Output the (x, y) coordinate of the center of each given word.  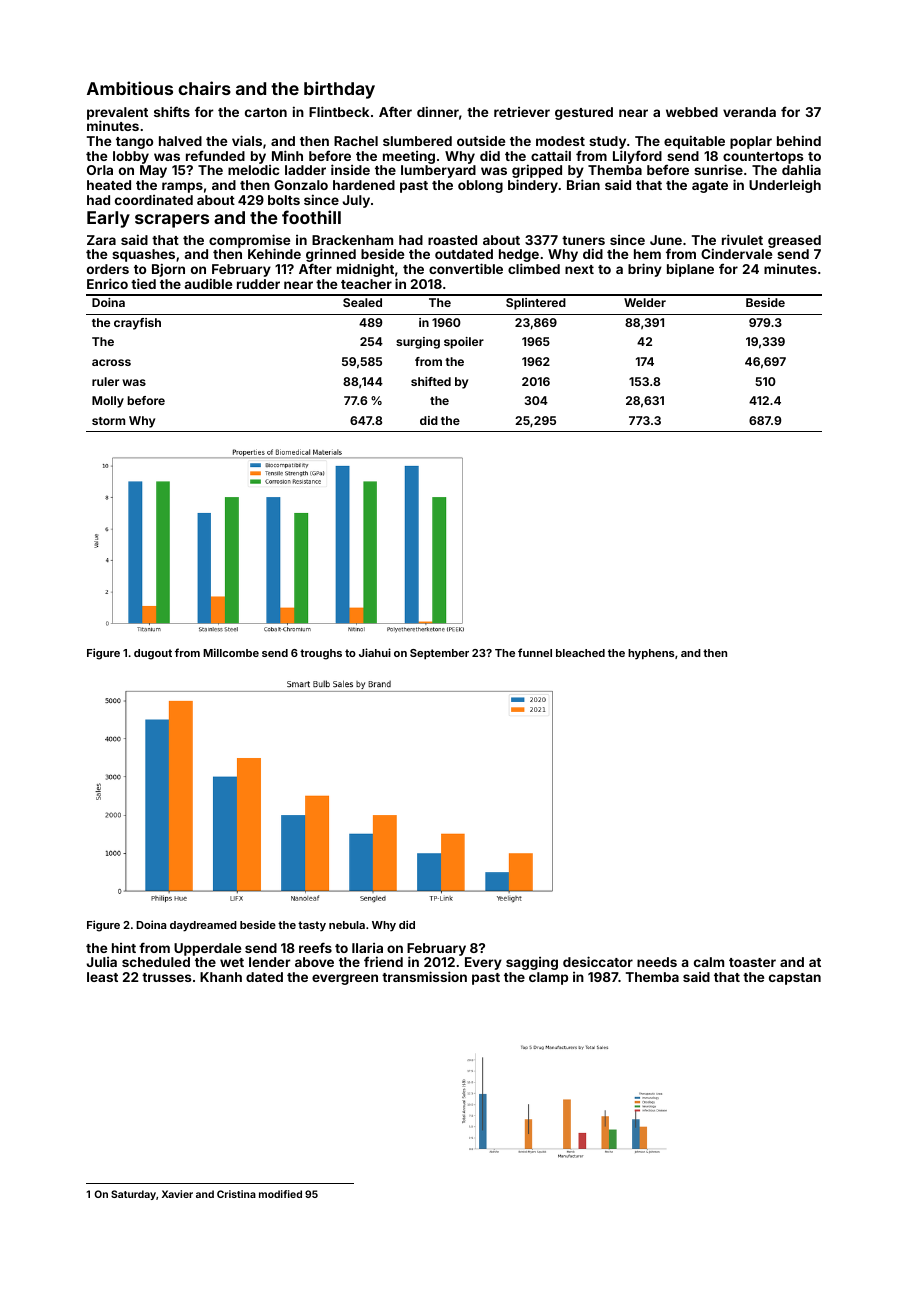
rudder (258, 284)
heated (109, 185)
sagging (532, 963)
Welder (645, 302)
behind (799, 140)
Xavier (177, 1194)
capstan (795, 979)
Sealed (362, 302)
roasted (452, 240)
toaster (752, 962)
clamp (548, 978)
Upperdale (207, 949)
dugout (153, 654)
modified (280, 1194)
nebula (347, 925)
